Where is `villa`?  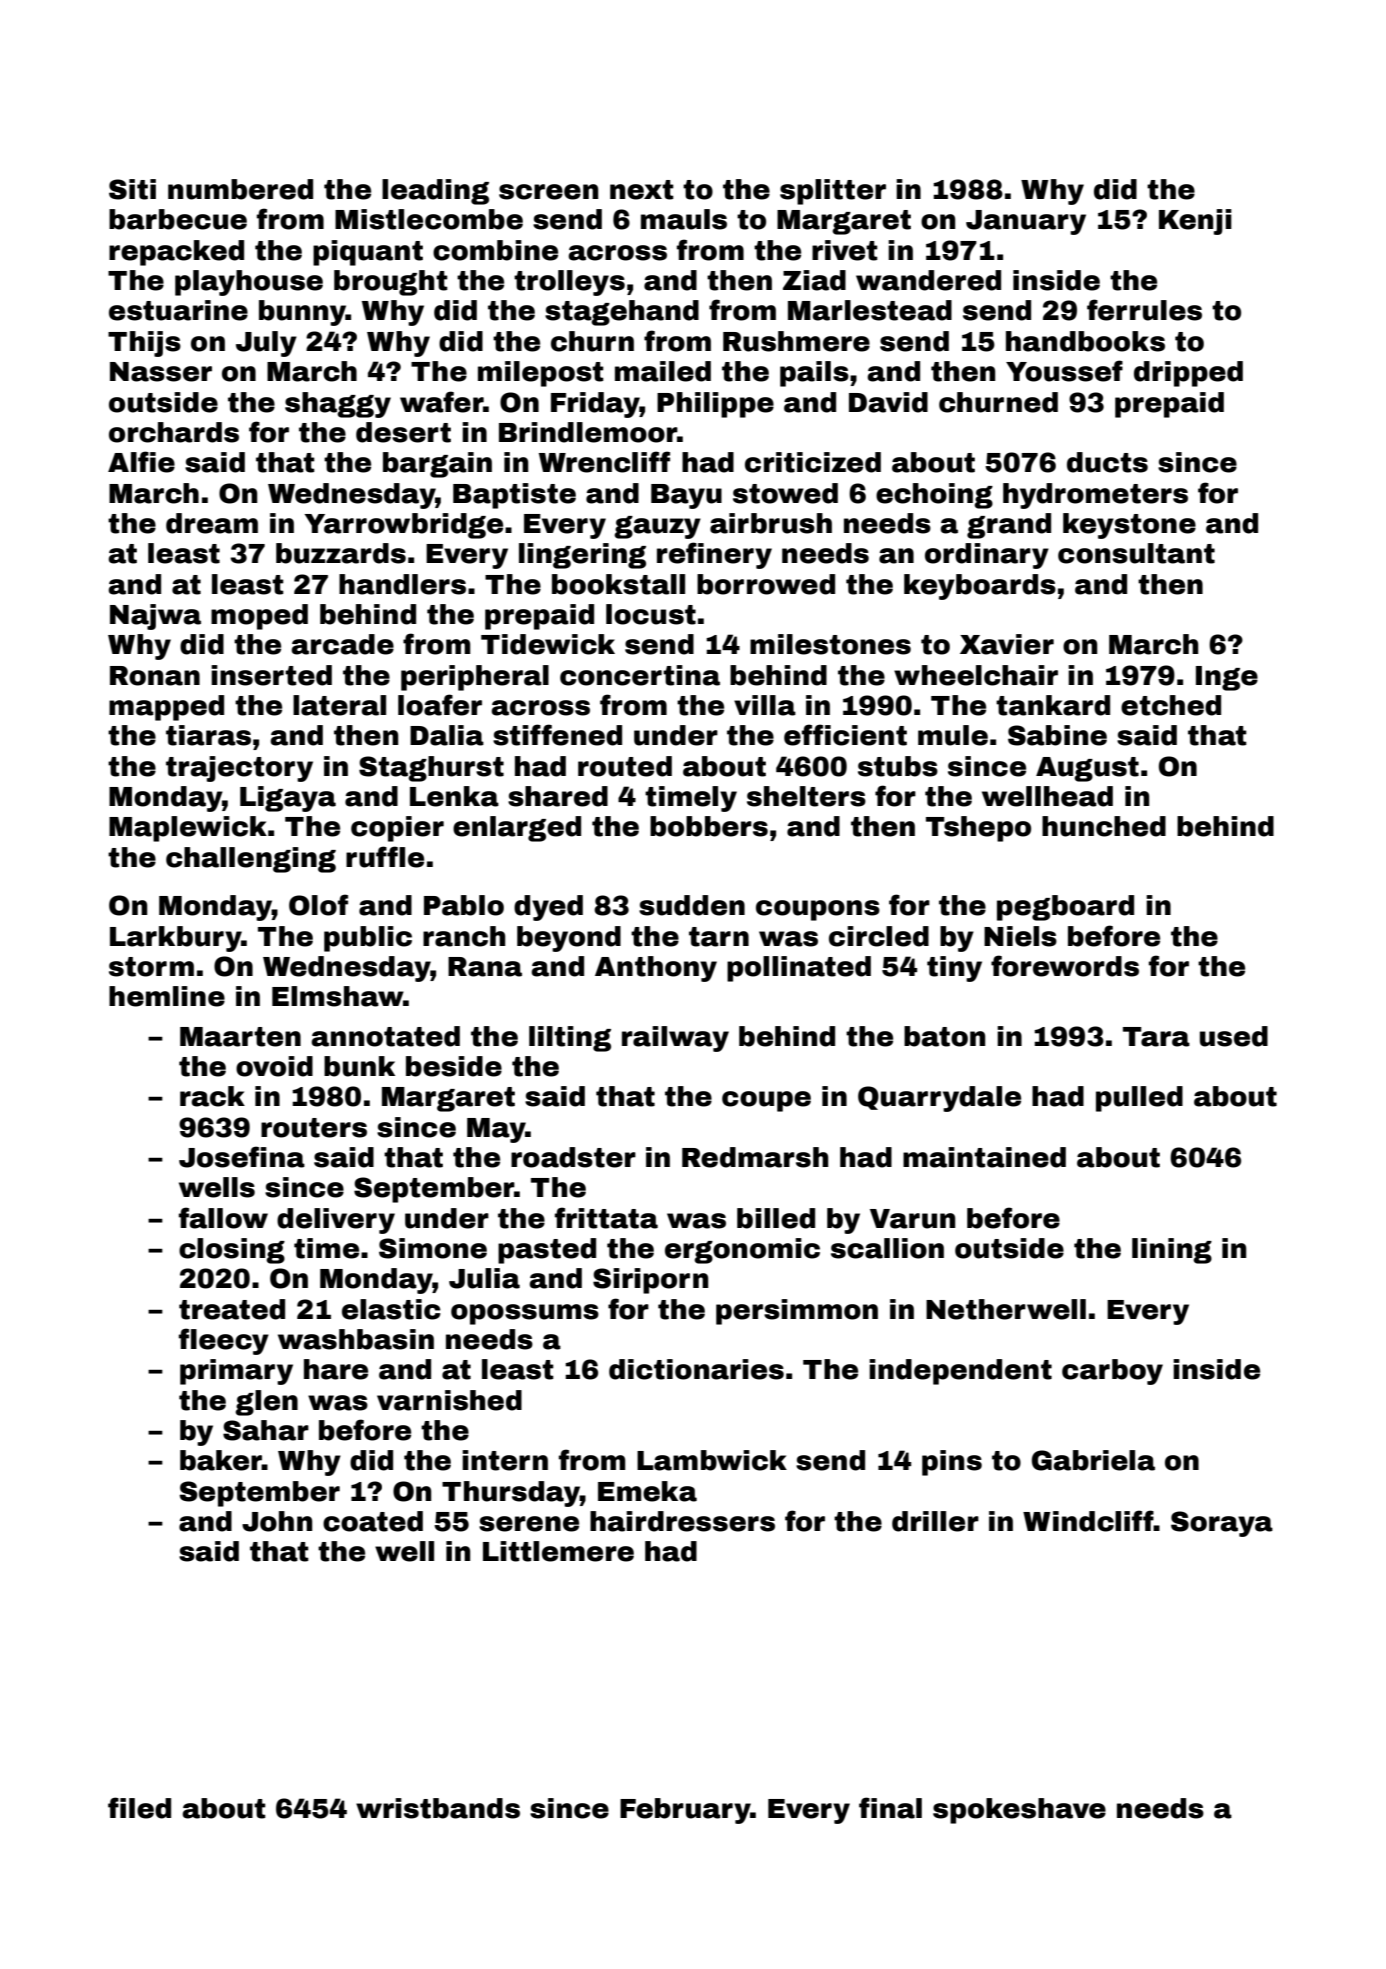
villa is located at coordinates (765, 705).
